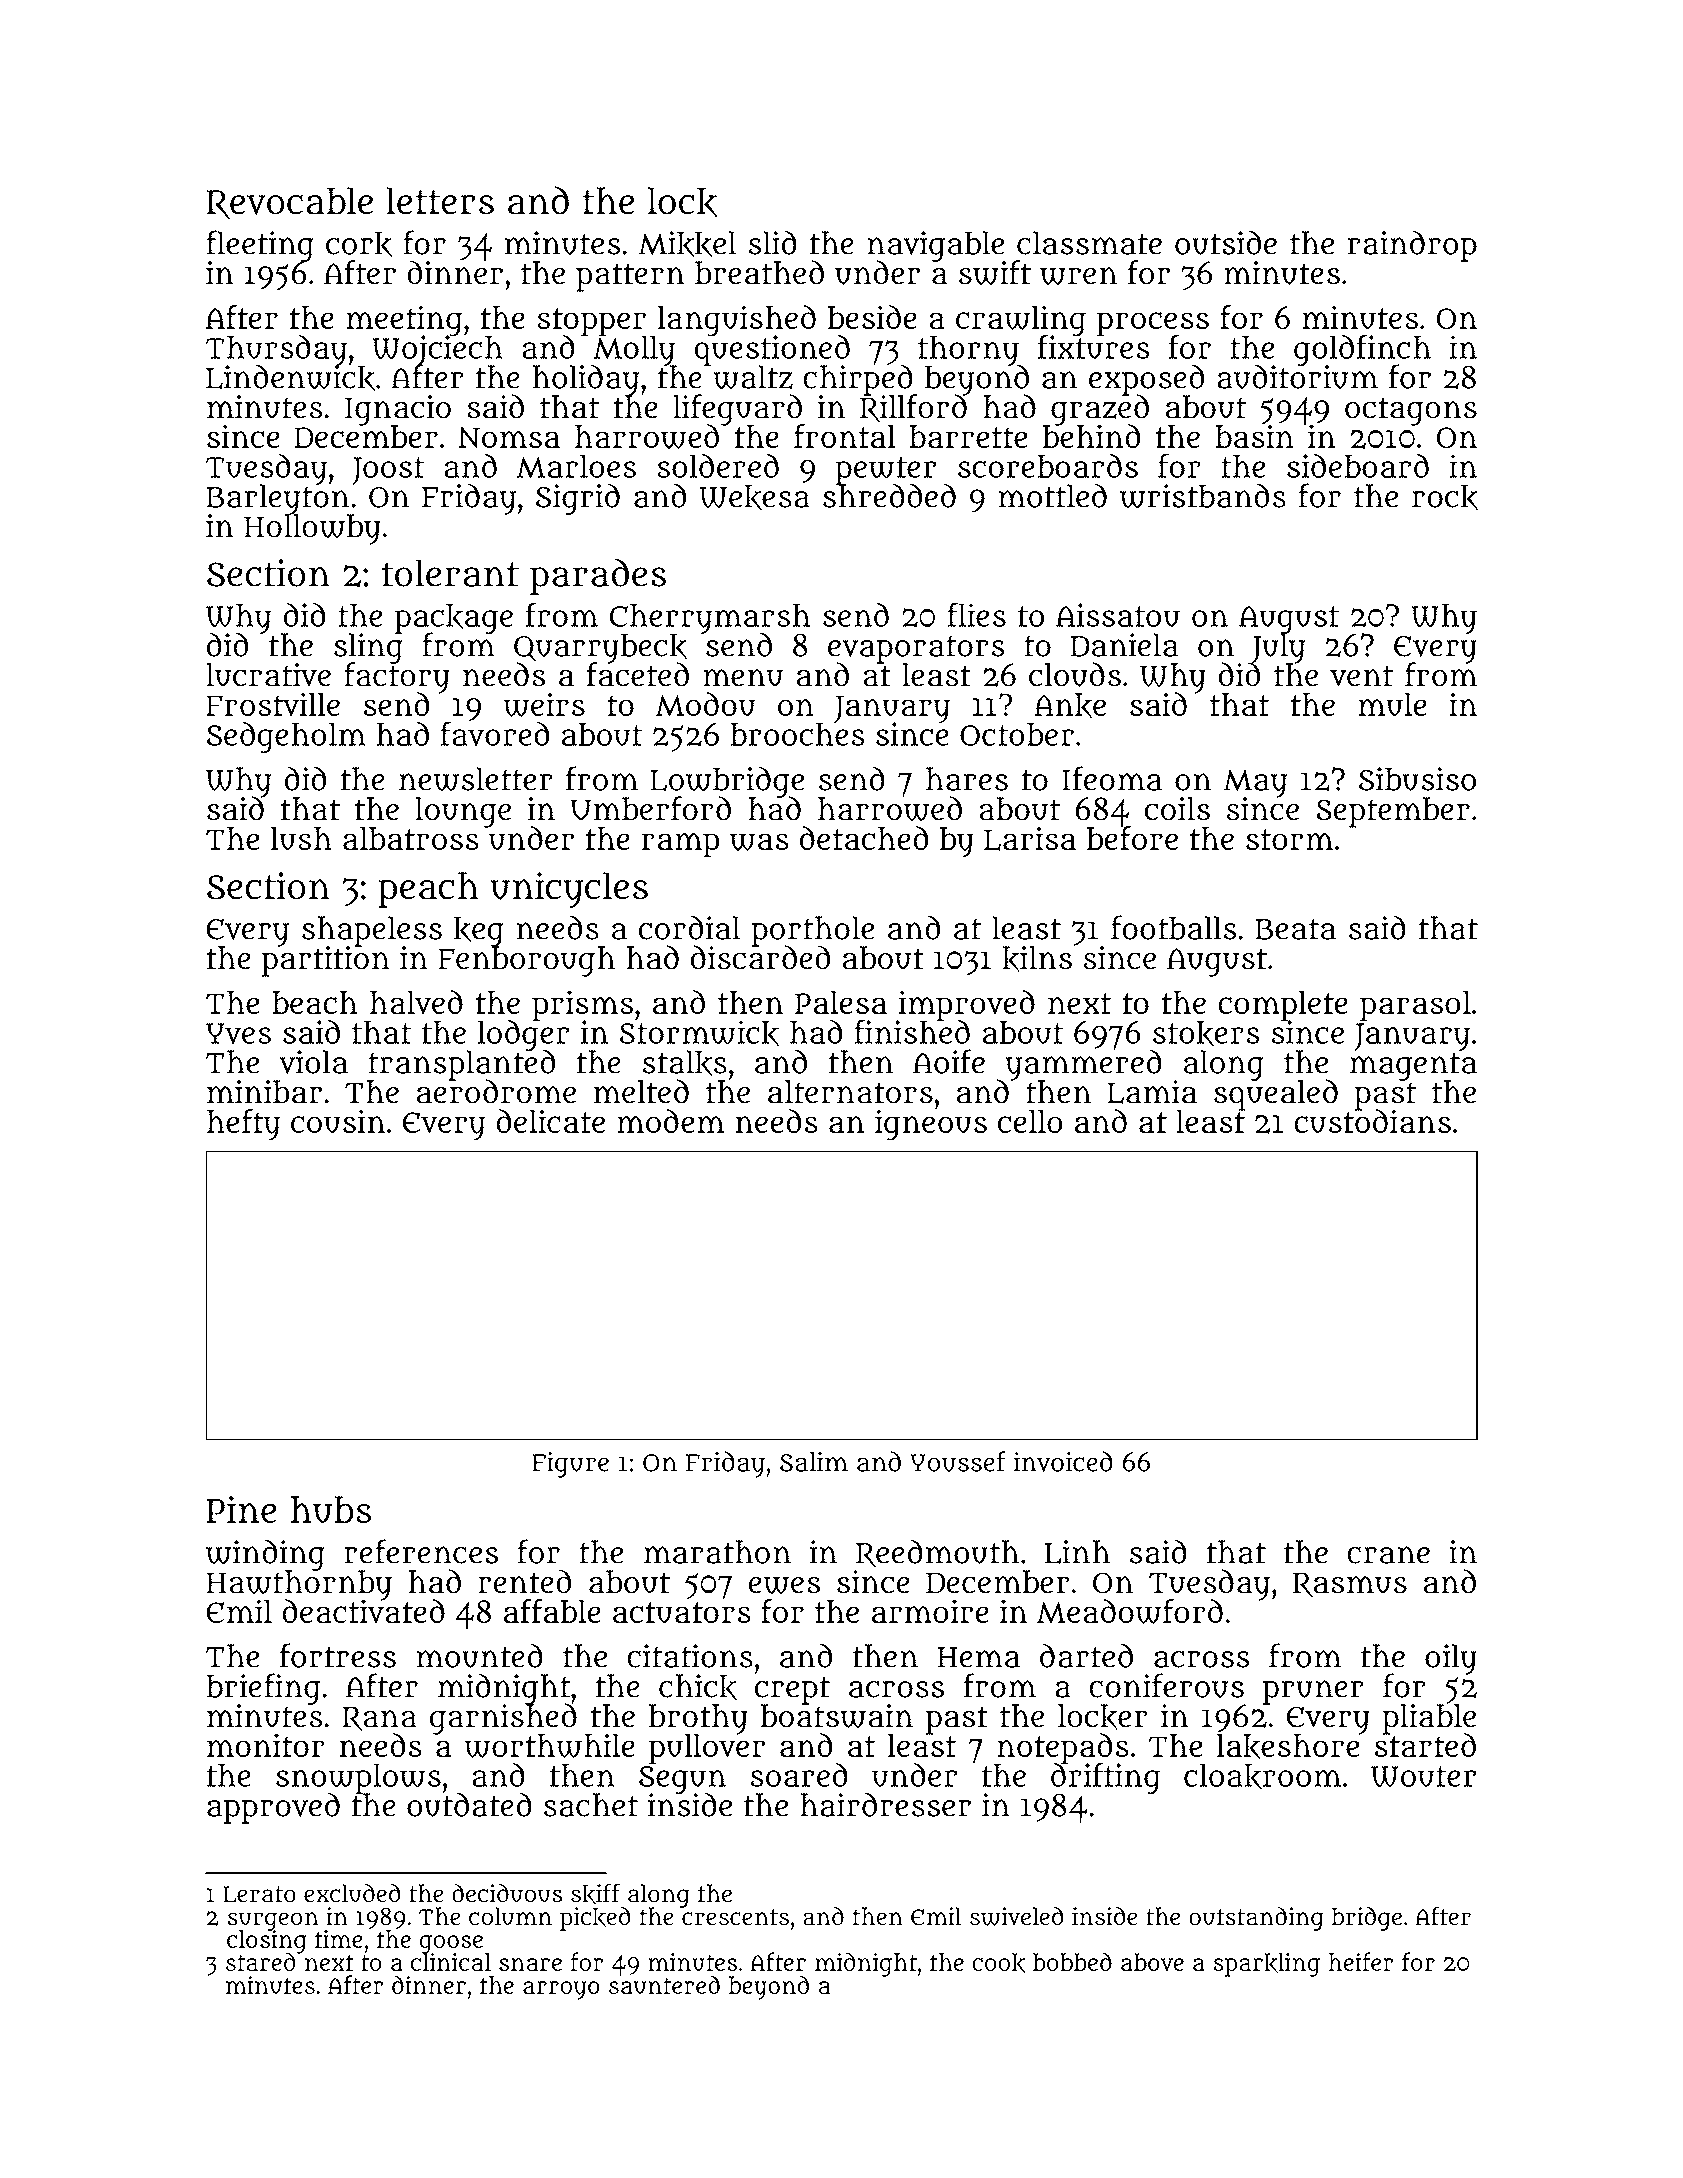 The width and height of the screenshot is (1683, 2178). I want to click on magenta, so click(1413, 1067).
